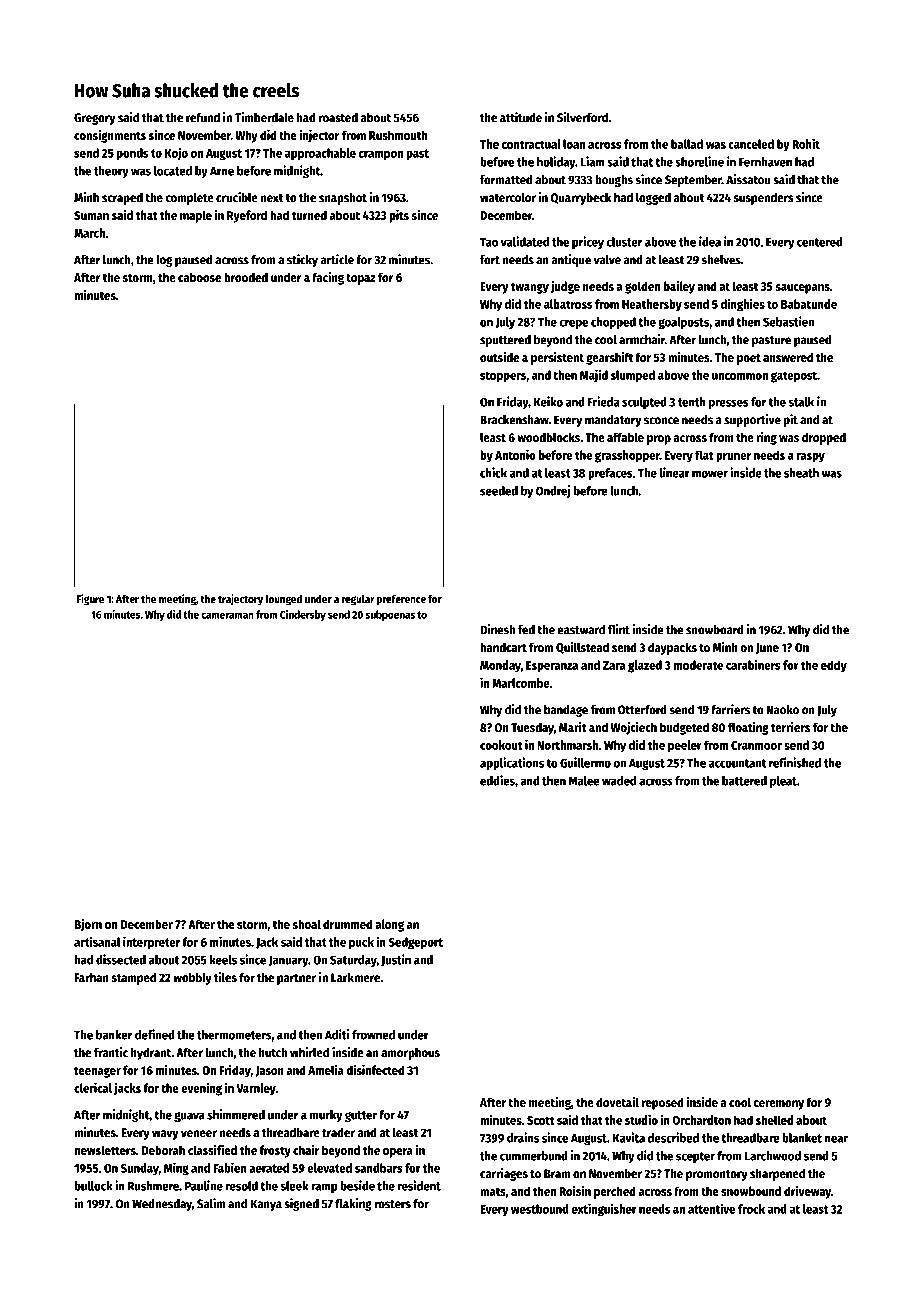 This screenshot has width=924, height=1308. What do you see at coordinates (806, 143) in the screenshot?
I see `Rohit` at bounding box center [806, 143].
